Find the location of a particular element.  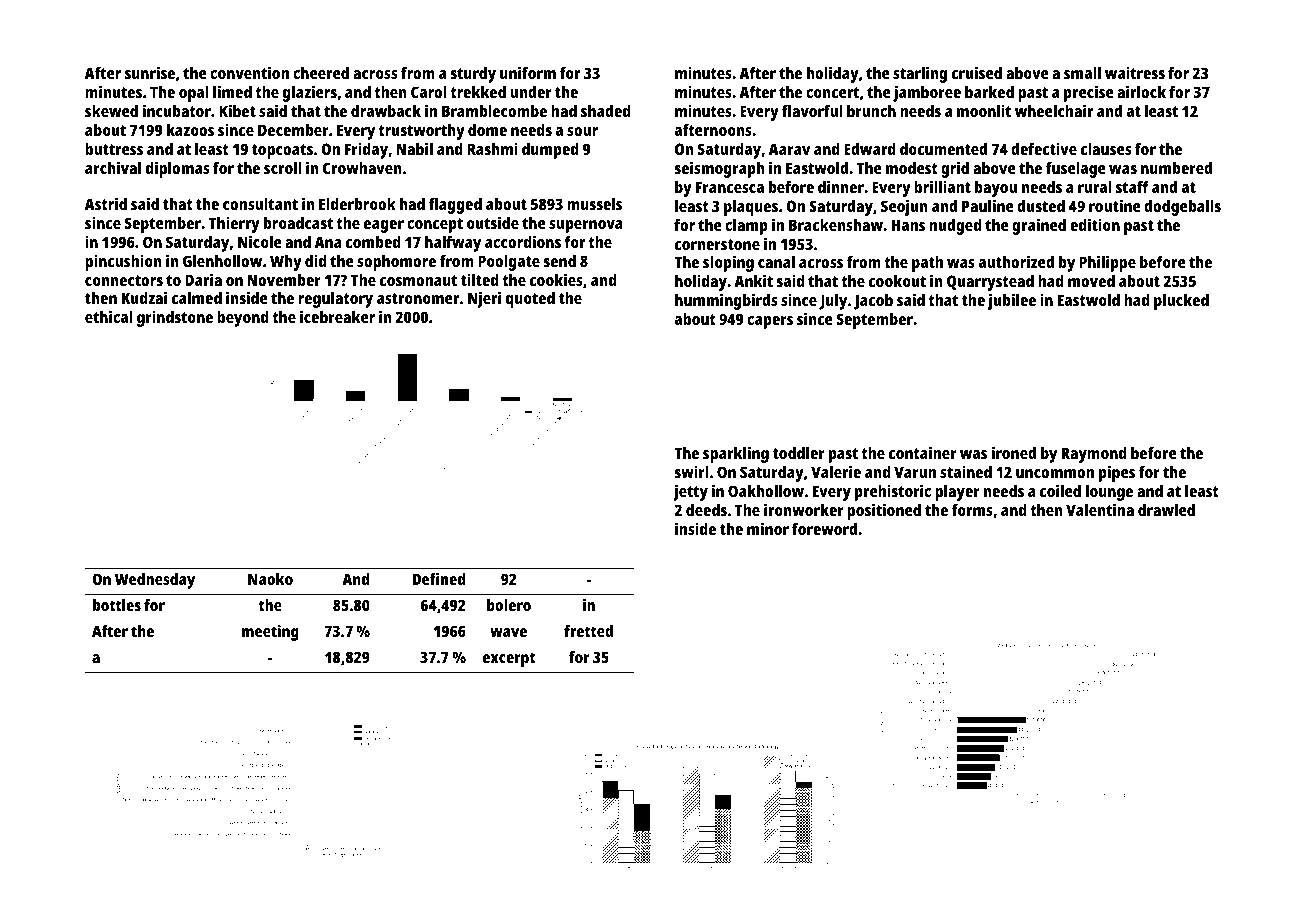

cruised is located at coordinates (977, 72).
